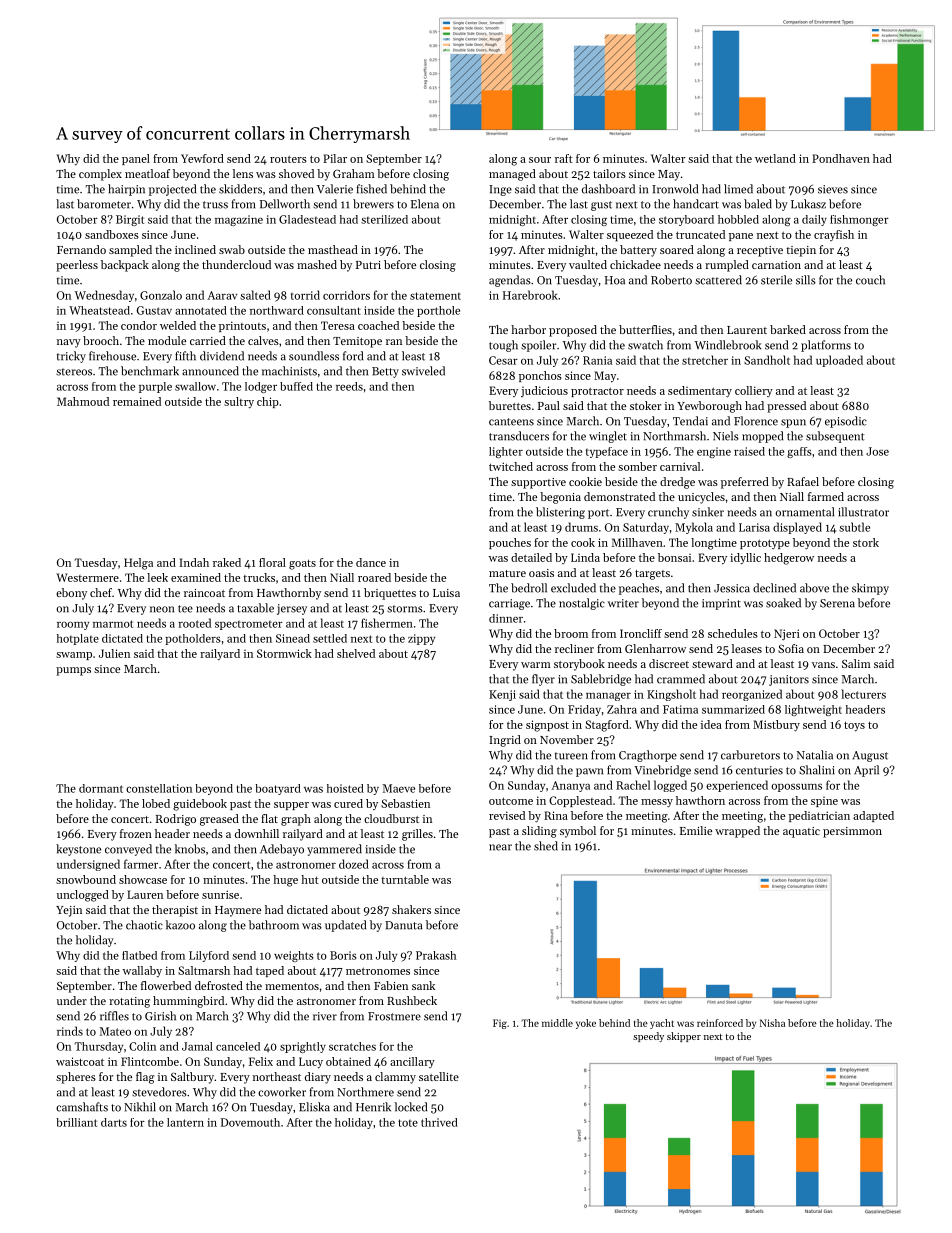 The width and height of the screenshot is (952, 1233). What do you see at coordinates (70, 1031) in the screenshot?
I see `rinds` at bounding box center [70, 1031].
